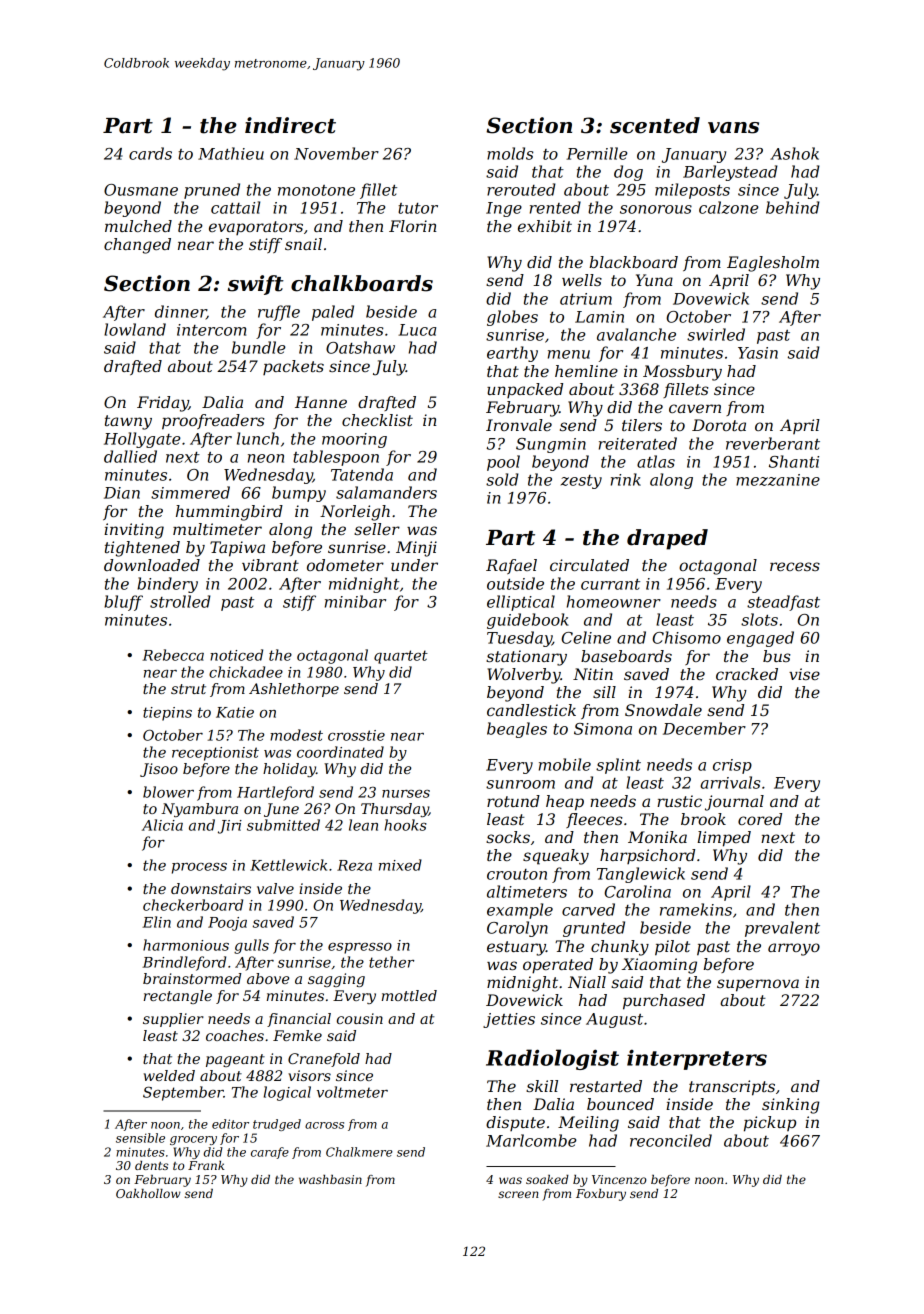  What do you see at coordinates (406, 794) in the page?
I see `nurses` at bounding box center [406, 794].
